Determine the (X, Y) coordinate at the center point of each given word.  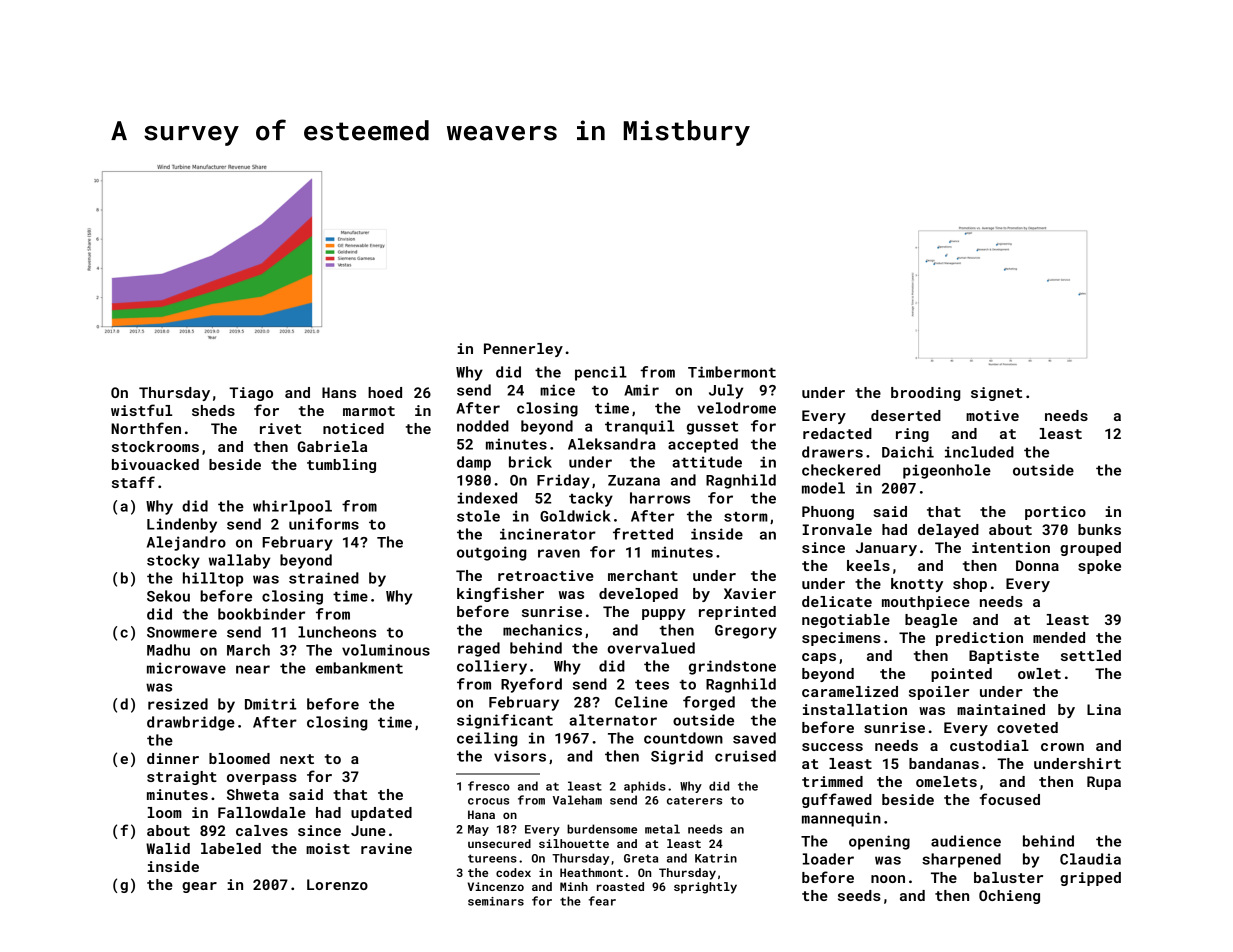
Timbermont (732, 372)
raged (479, 649)
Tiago (251, 394)
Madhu (168, 650)
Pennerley (523, 350)
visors (520, 756)
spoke (1099, 567)
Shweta (253, 794)
